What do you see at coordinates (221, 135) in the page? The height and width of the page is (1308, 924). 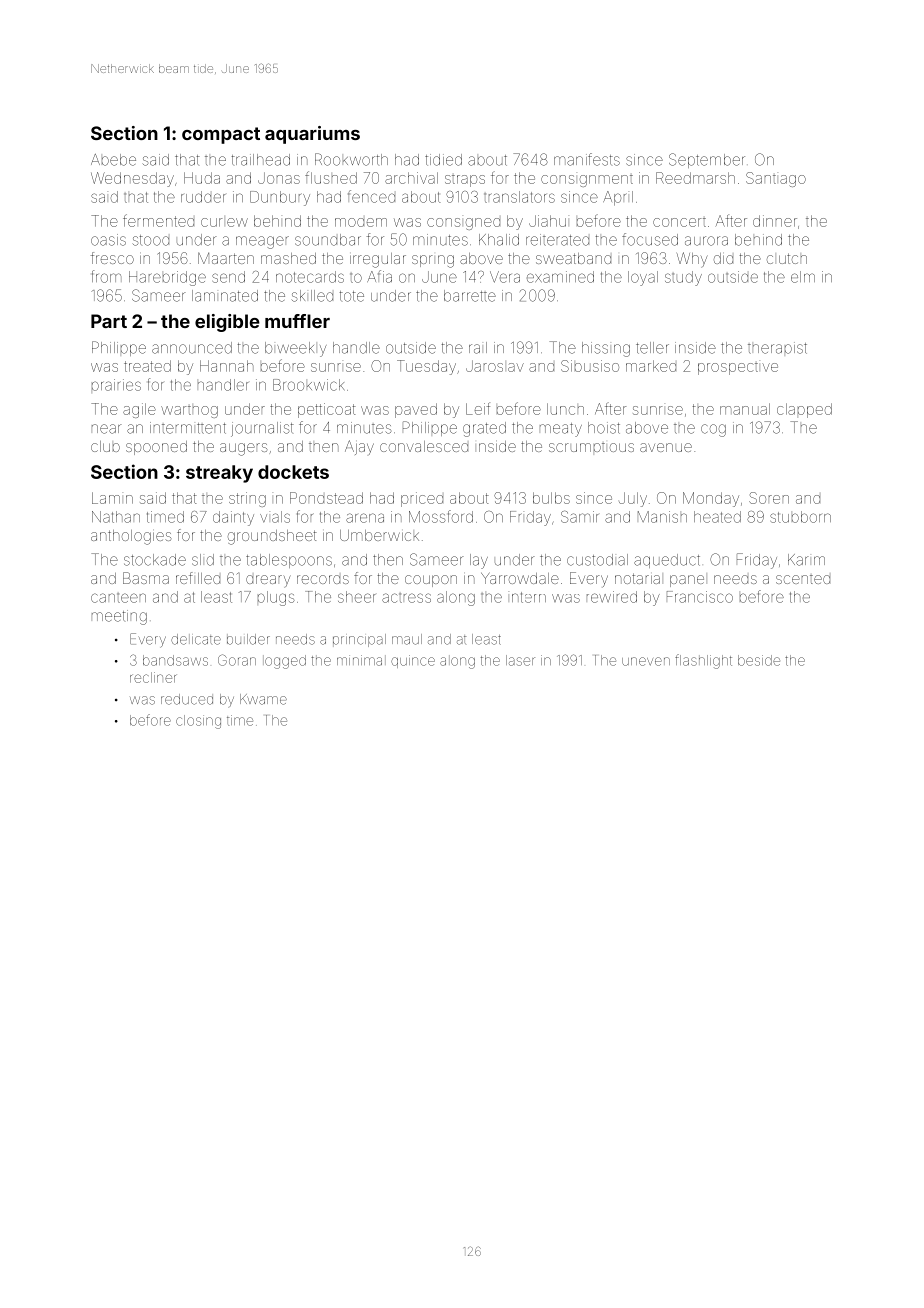 I see `compact` at bounding box center [221, 135].
